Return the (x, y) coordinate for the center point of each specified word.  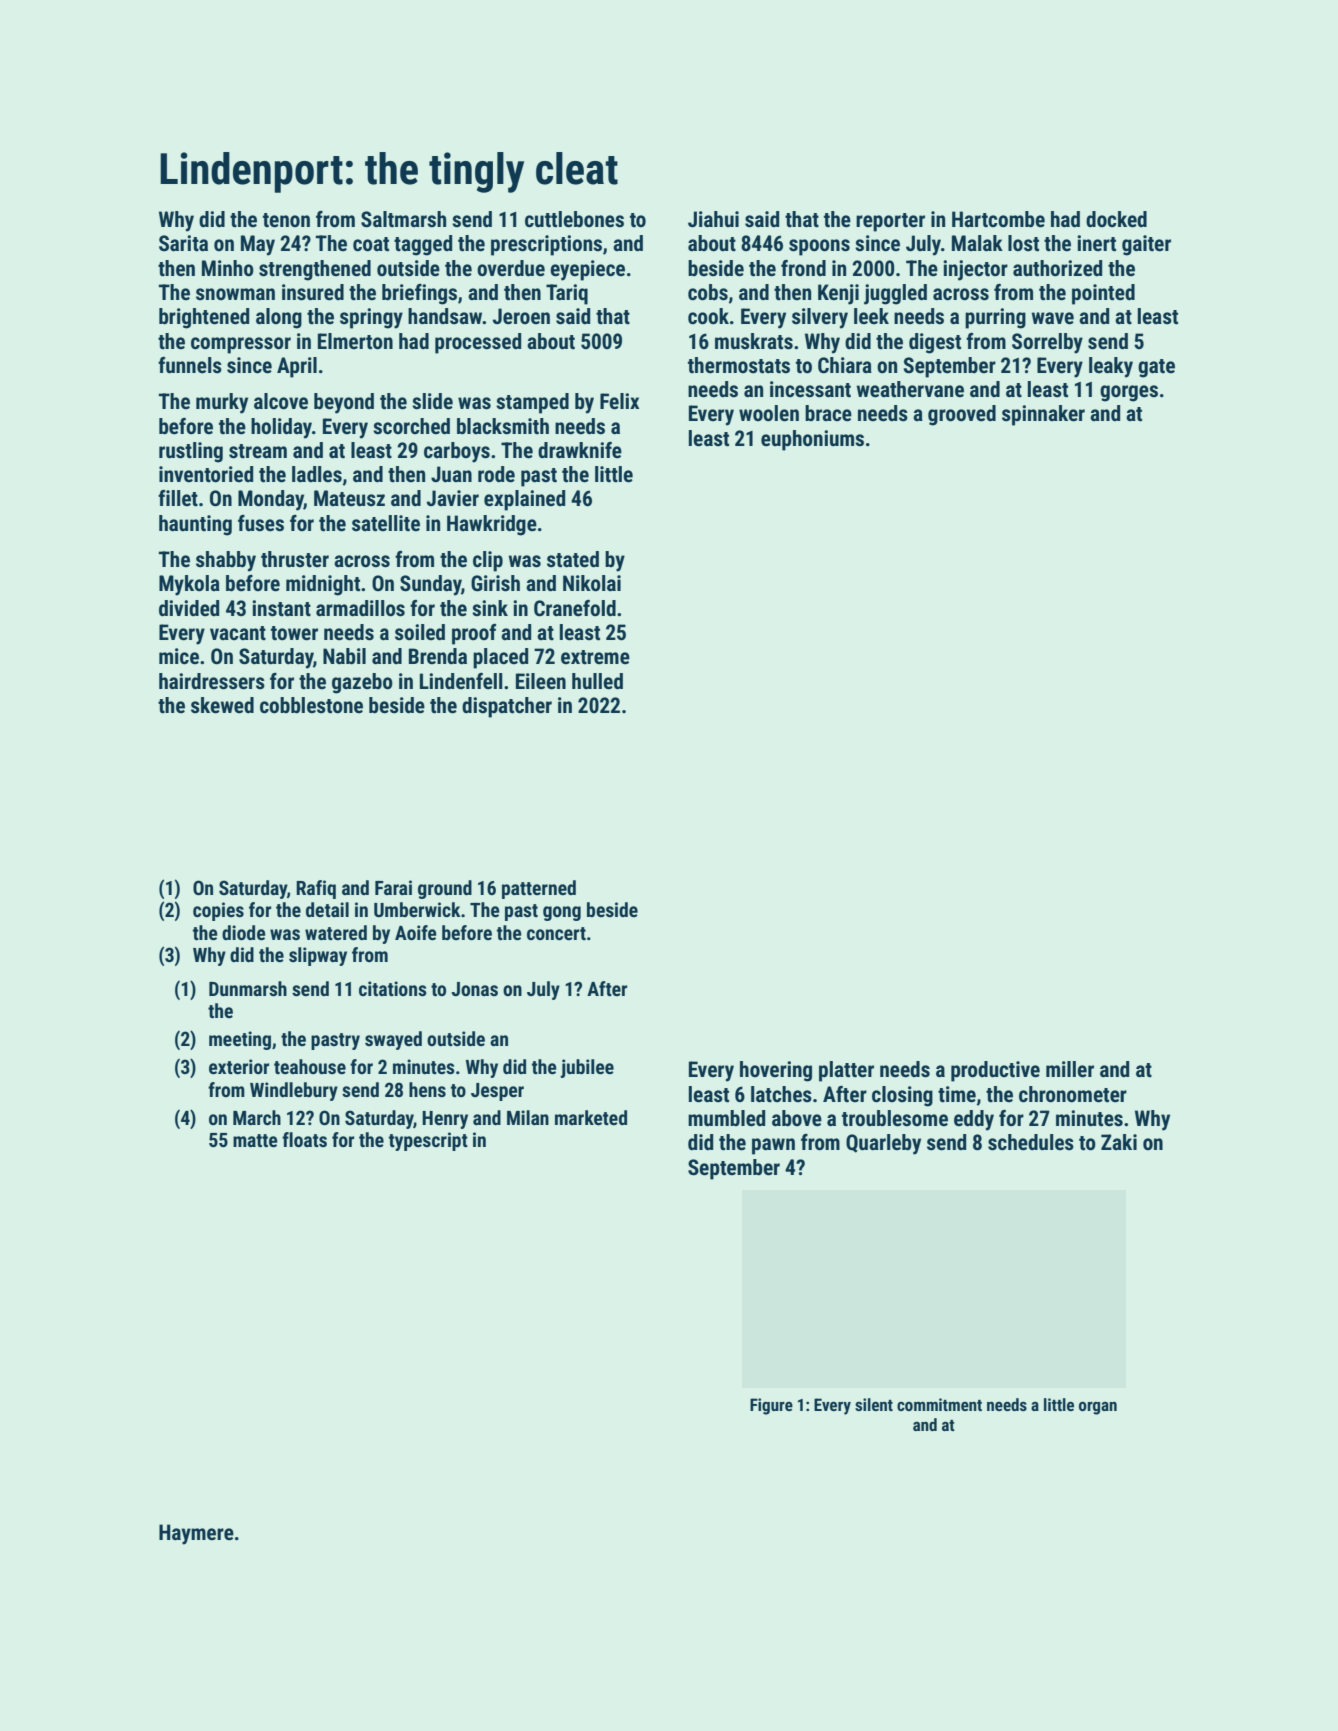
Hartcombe (998, 219)
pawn (773, 1146)
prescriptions (546, 245)
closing (902, 1096)
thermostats (739, 365)
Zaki (1119, 1142)
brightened (204, 318)
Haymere (196, 1534)
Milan (528, 1117)
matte (255, 1140)
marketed (591, 1117)
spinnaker (1043, 415)
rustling (191, 452)
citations (393, 988)
